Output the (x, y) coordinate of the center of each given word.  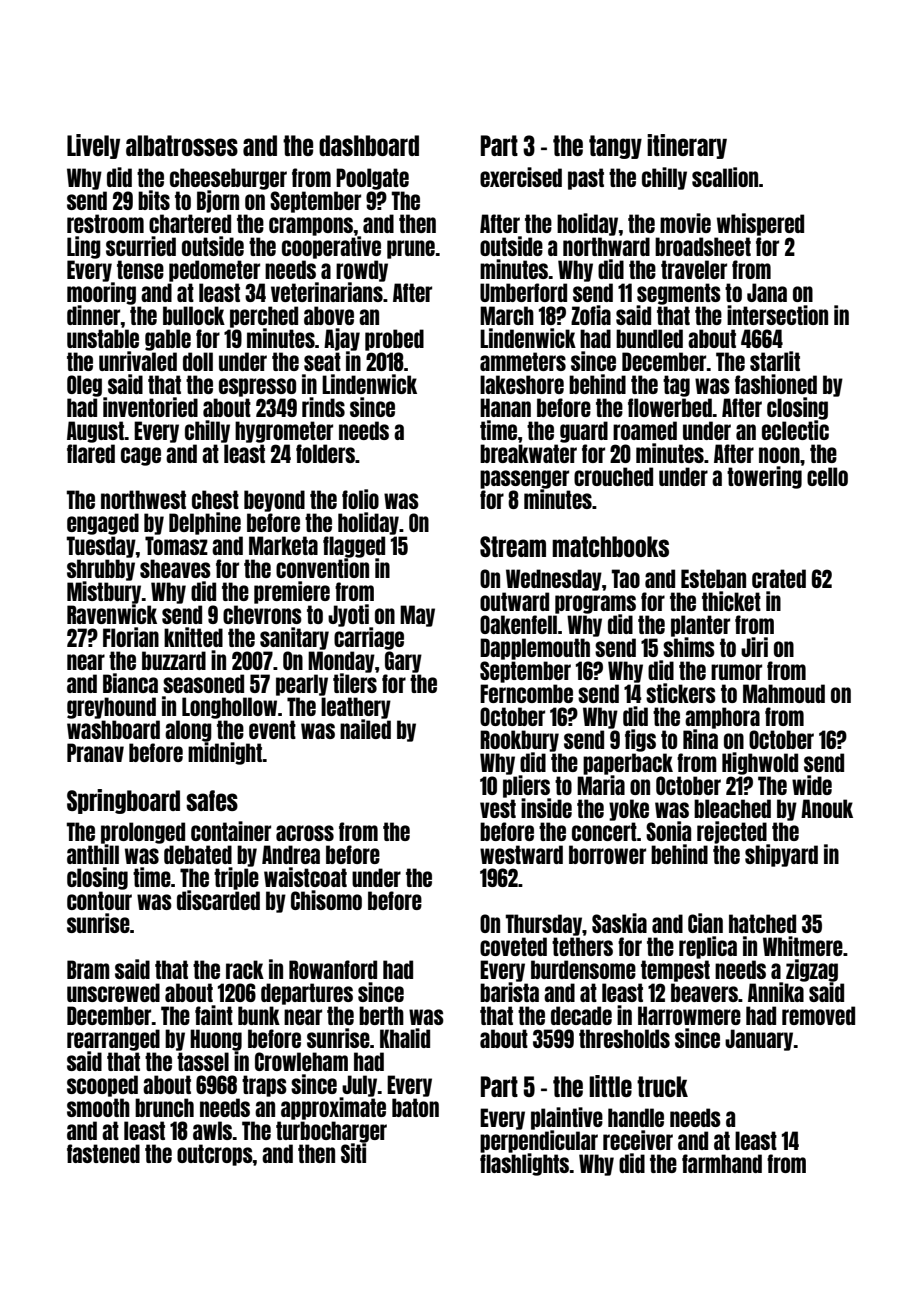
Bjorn (218, 201)
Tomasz (176, 545)
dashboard (369, 145)
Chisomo (326, 900)
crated (779, 578)
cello (827, 476)
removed (818, 1015)
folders (325, 453)
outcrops (215, 1155)
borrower (607, 854)
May (417, 616)
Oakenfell (518, 624)
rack (245, 969)
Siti (353, 1153)
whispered (760, 224)
